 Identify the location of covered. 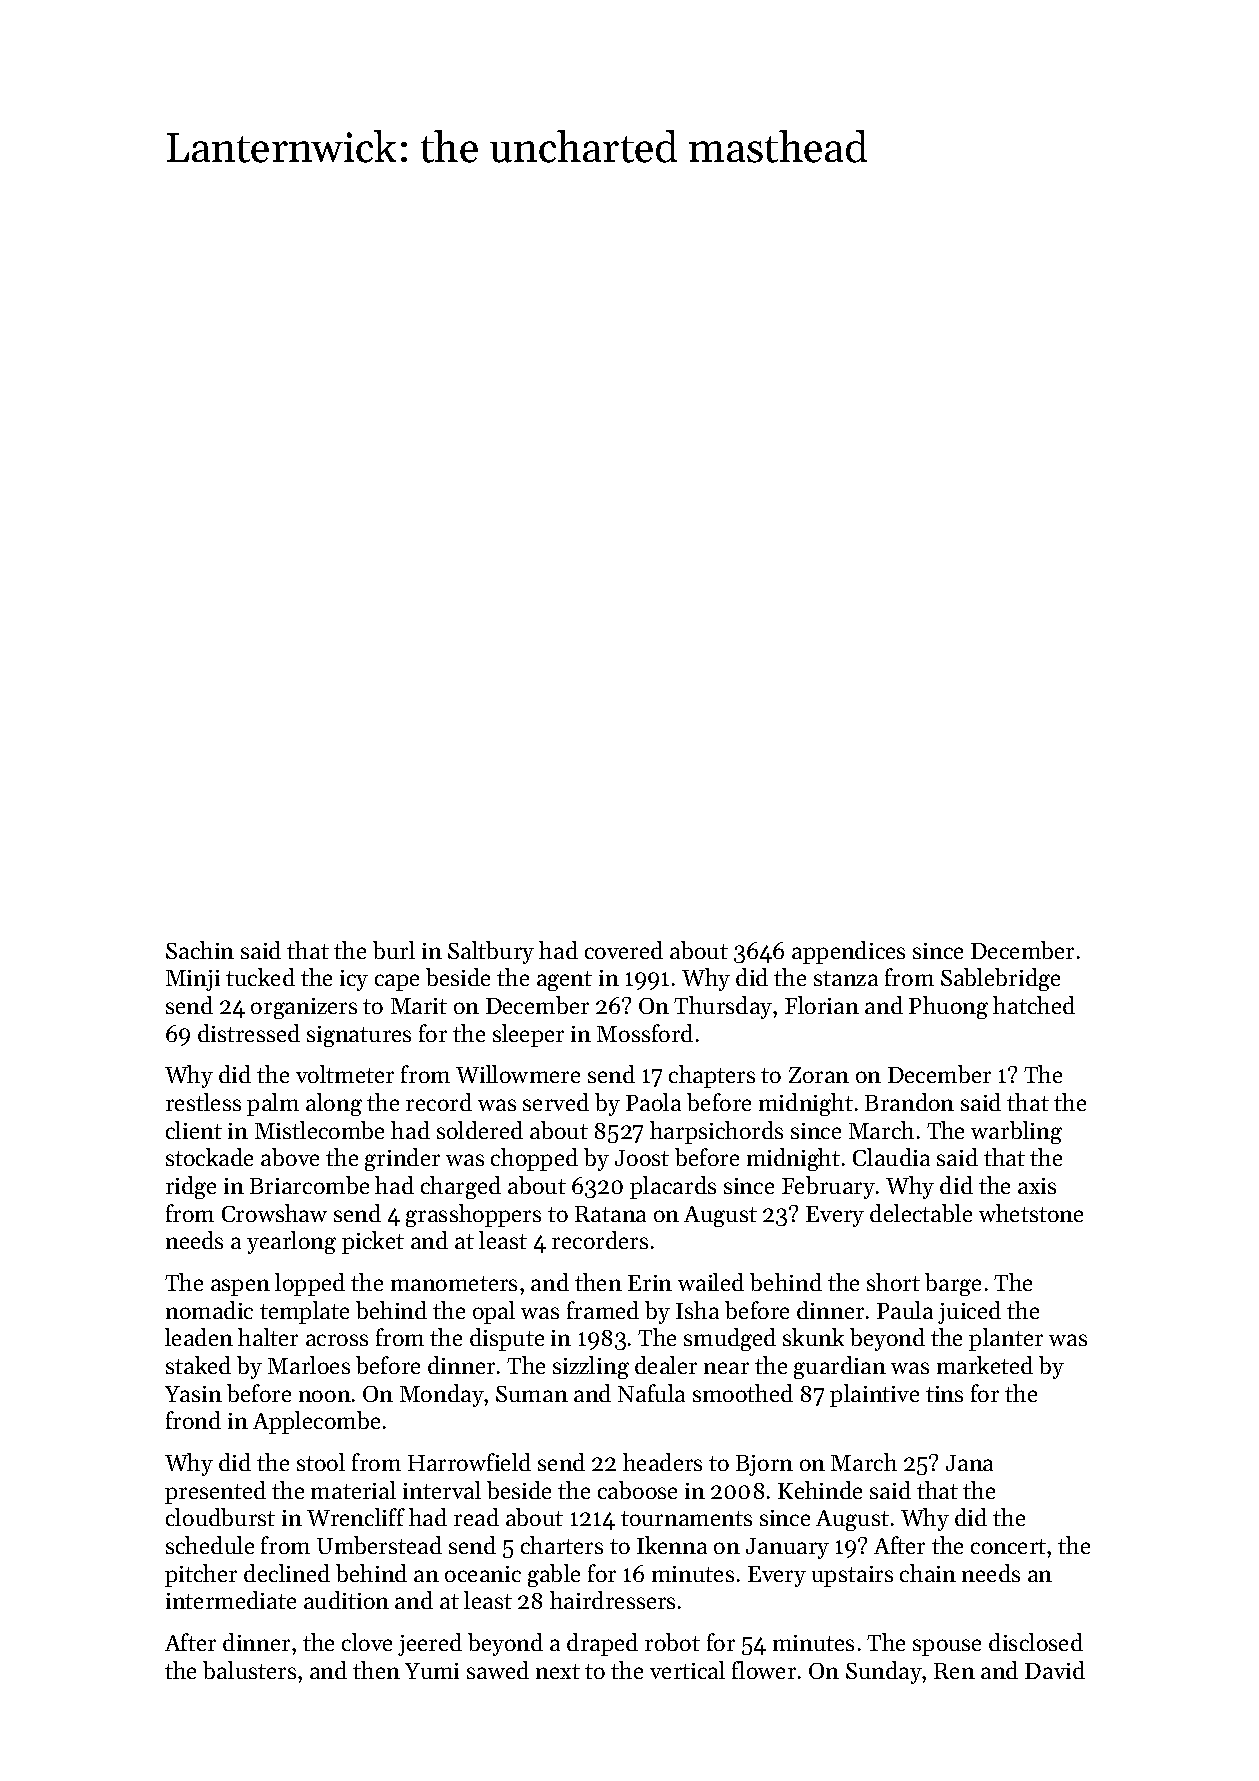
(624, 950).
